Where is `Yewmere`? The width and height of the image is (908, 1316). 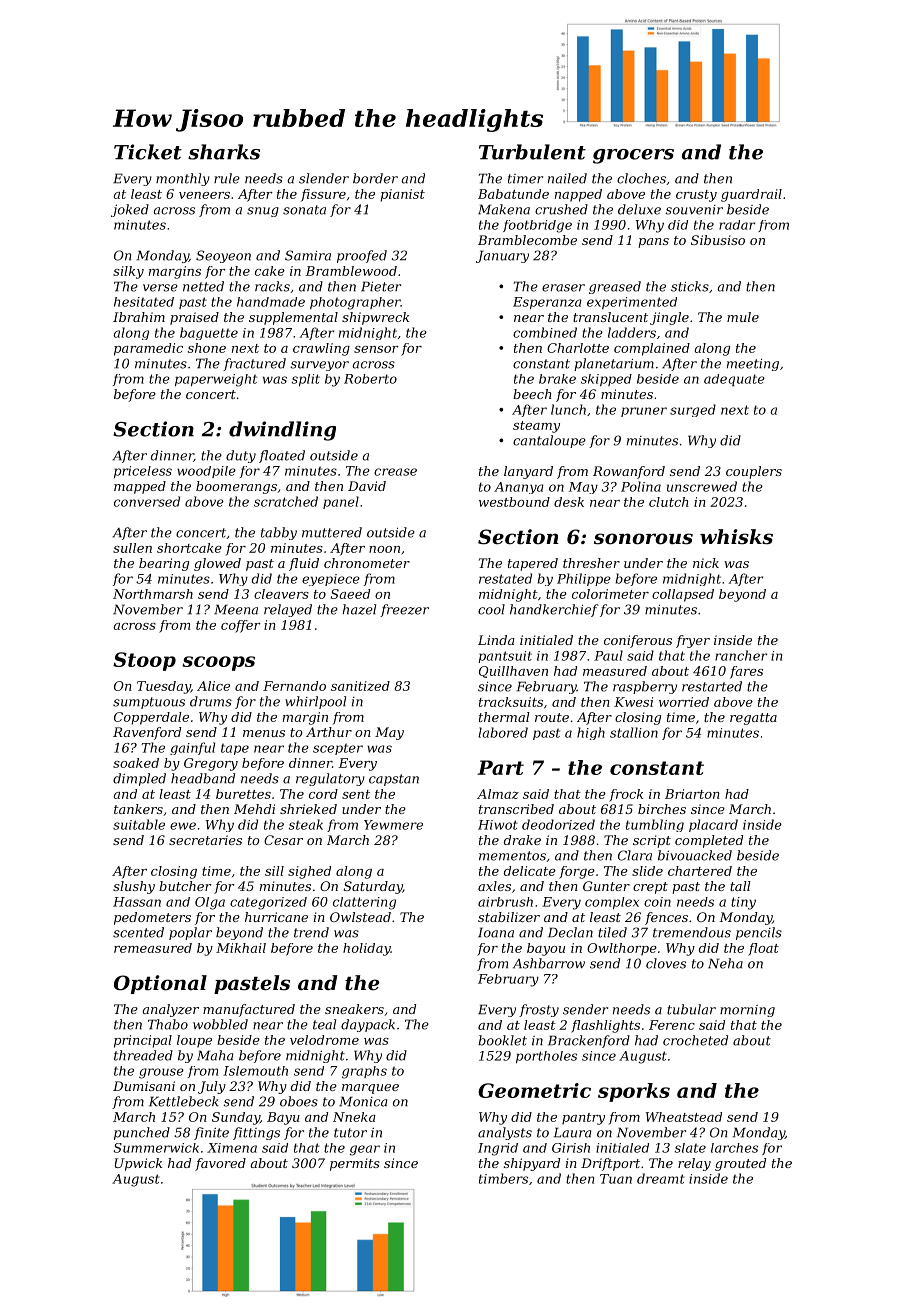
Yewmere is located at coordinates (393, 825).
